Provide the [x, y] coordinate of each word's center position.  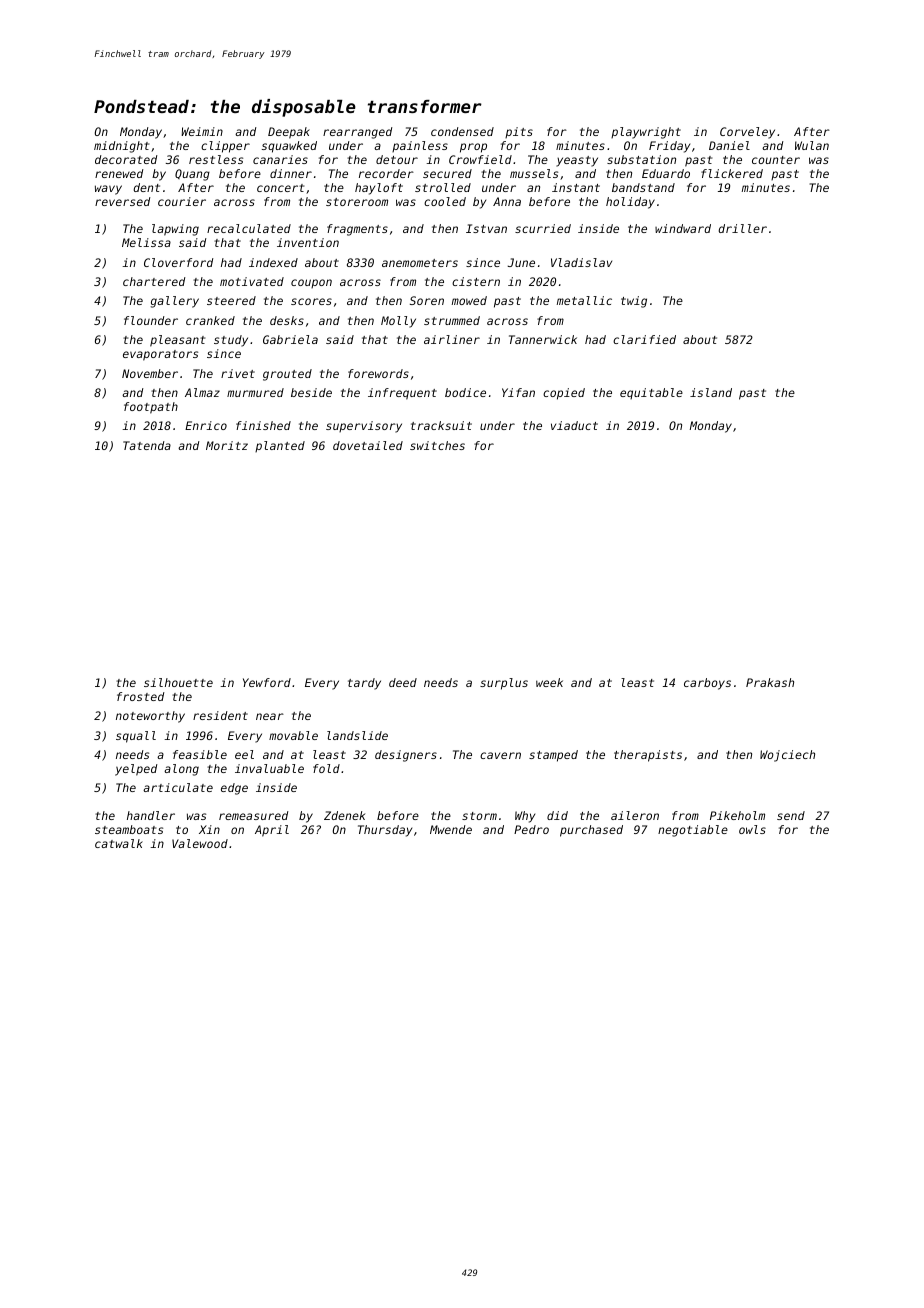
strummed [452, 320]
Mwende [451, 829]
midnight [121, 147]
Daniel [729, 145]
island [711, 392]
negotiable [693, 831]
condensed [462, 131]
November [150, 373]
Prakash [770, 682]
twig [634, 302]
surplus [504, 684]
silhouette [178, 682]
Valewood [200, 843]
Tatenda [147, 445]
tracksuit [441, 425]
